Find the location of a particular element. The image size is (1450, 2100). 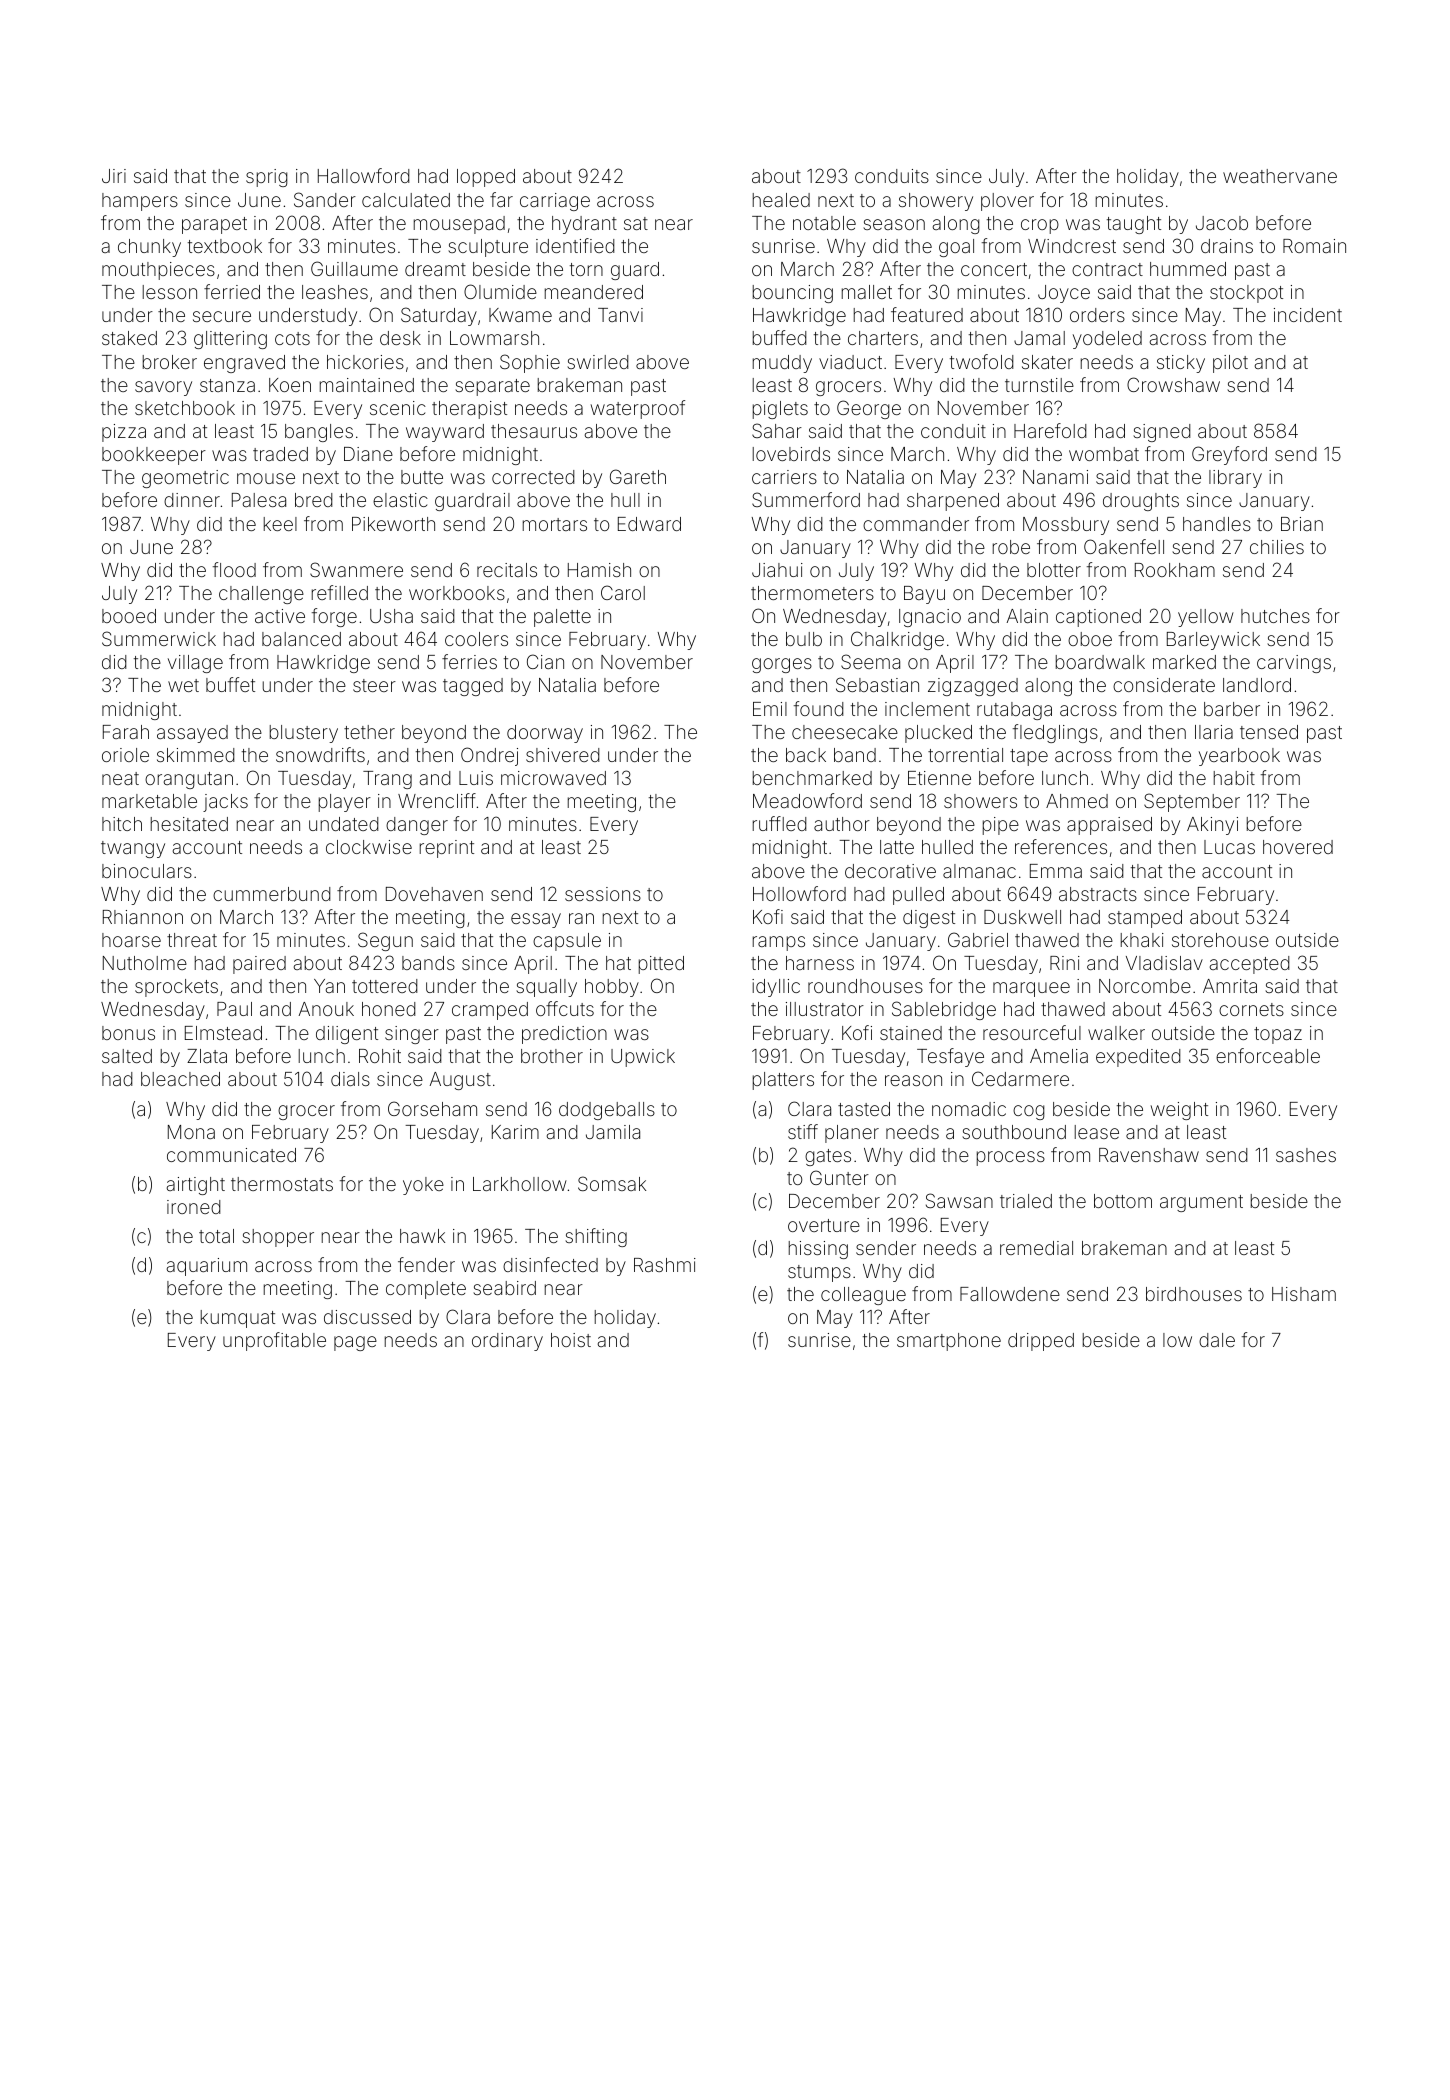

showery is located at coordinates (936, 202).
